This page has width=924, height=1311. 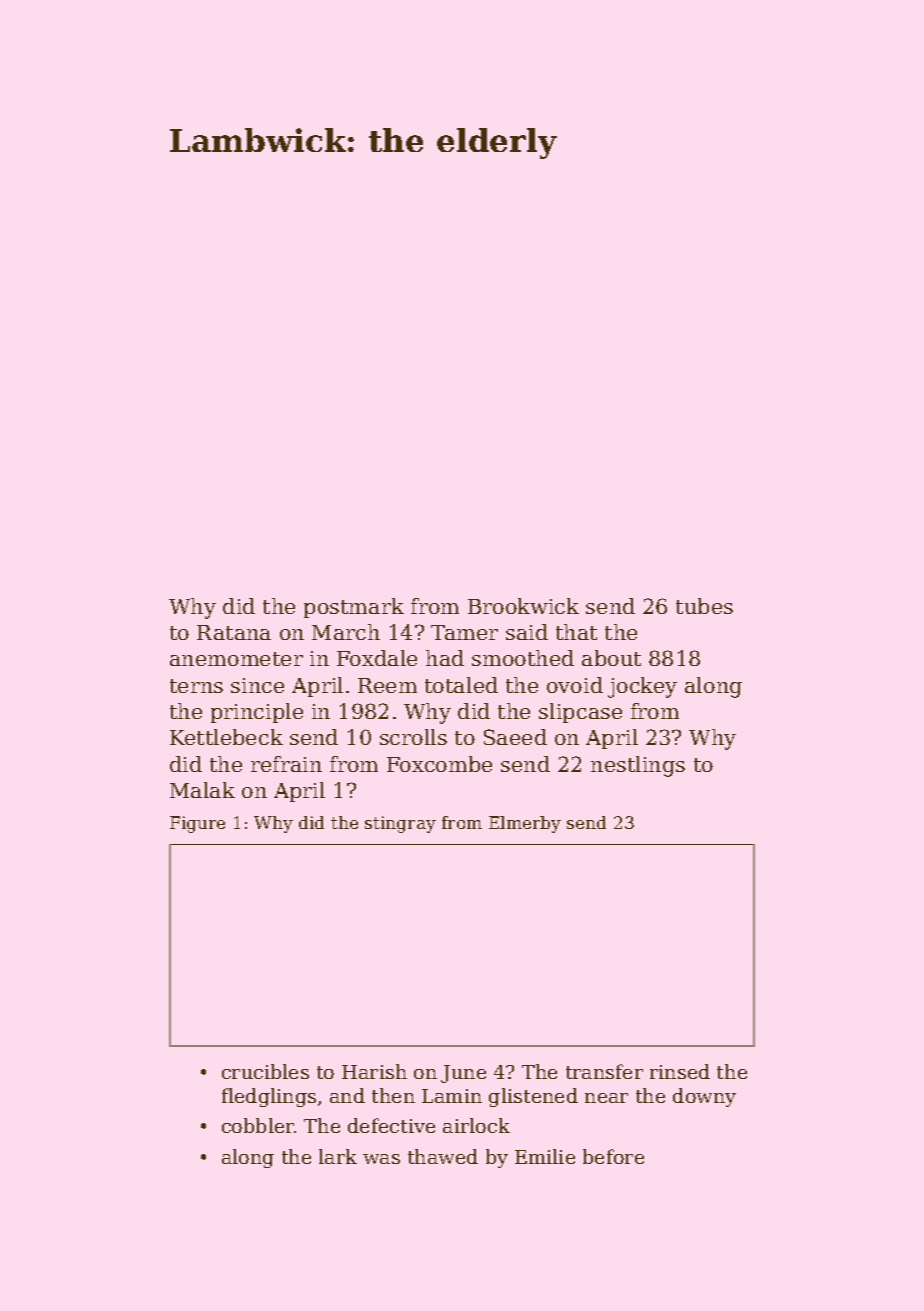 What do you see at coordinates (704, 606) in the page?
I see `tubes` at bounding box center [704, 606].
